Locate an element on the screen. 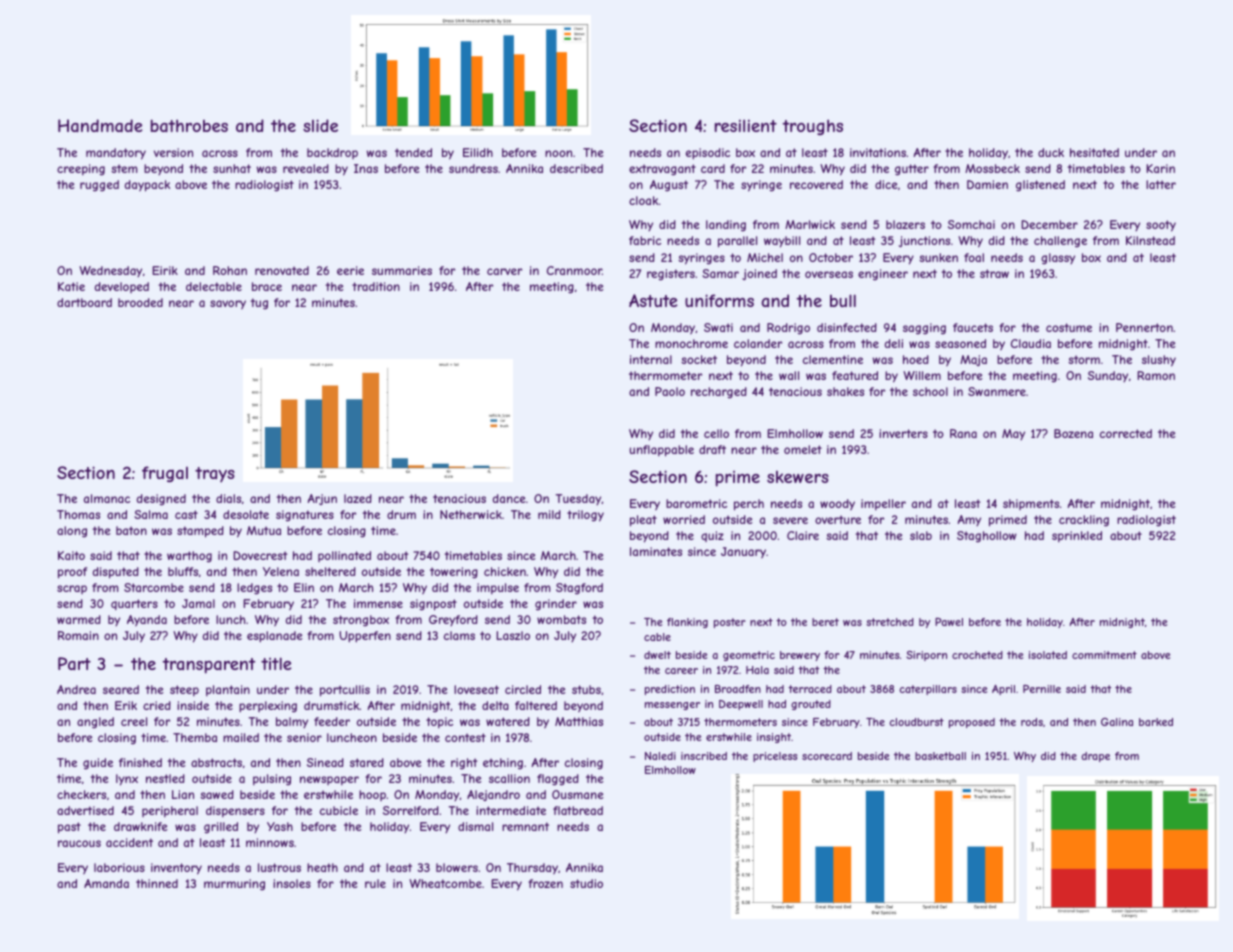 This screenshot has width=1233, height=952. resilient is located at coordinates (746, 125).
